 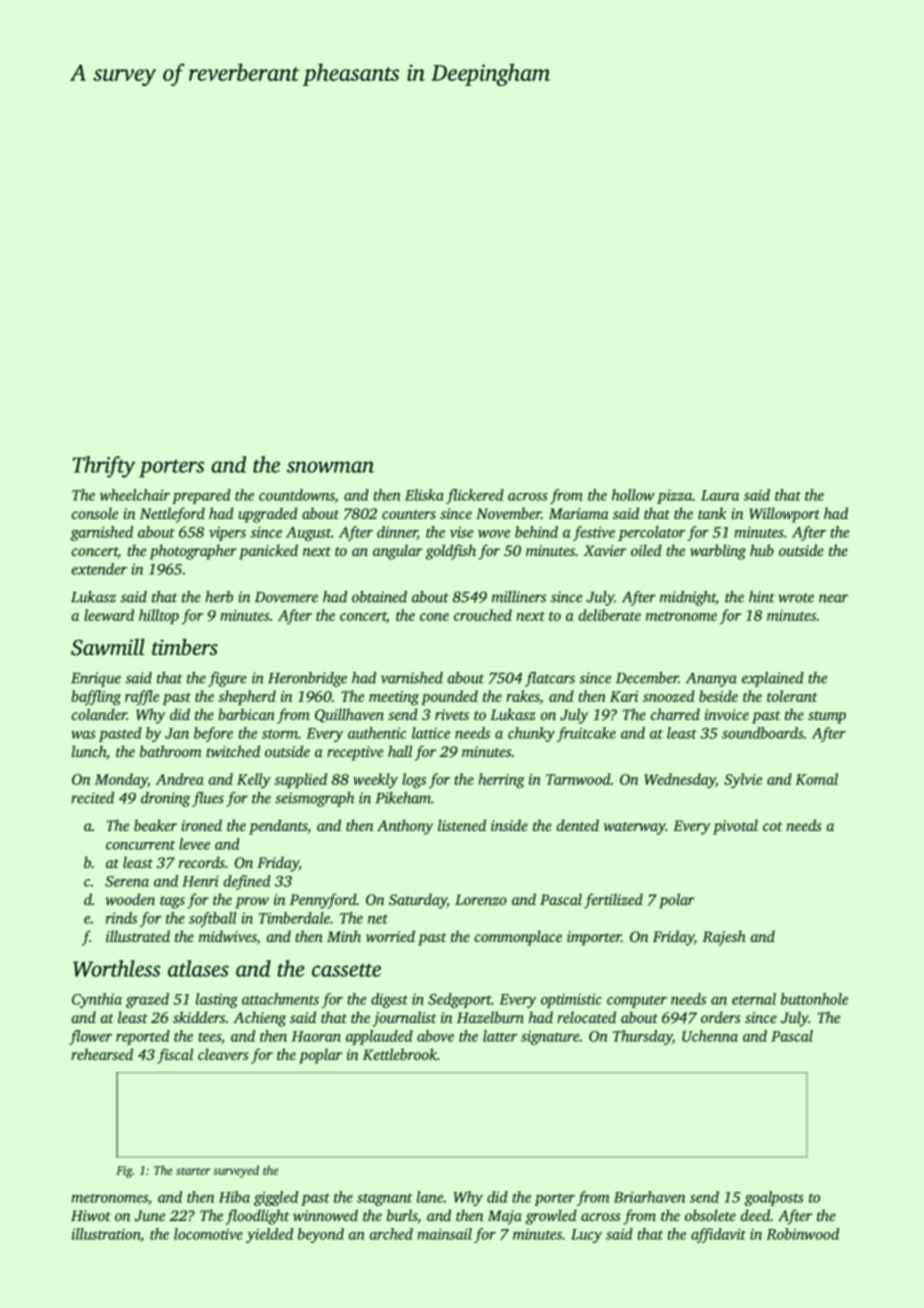 I want to click on recited, so click(x=92, y=798).
